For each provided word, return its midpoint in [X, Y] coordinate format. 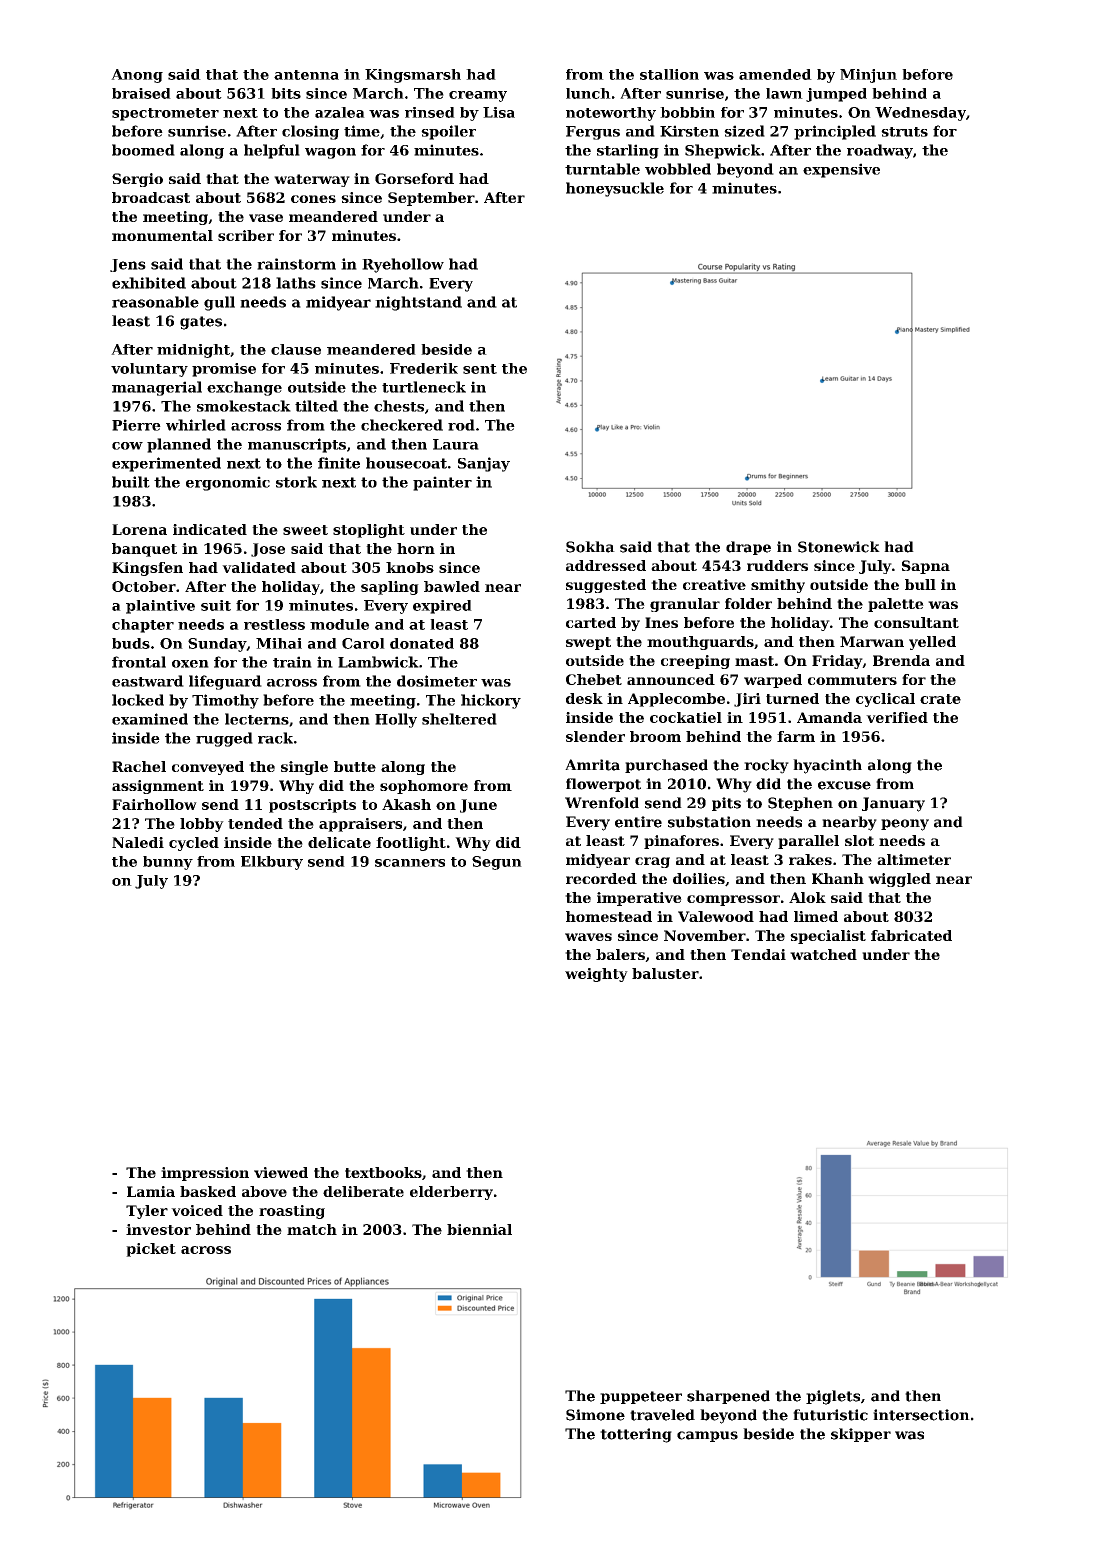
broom [655, 736]
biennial [479, 1229]
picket [151, 1250]
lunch [588, 93]
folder [748, 603]
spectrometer [165, 114]
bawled [452, 586]
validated [259, 567]
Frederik [424, 368]
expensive [841, 170]
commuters [852, 680]
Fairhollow [154, 804]
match [312, 1229]
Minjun [868, 76]
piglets [833, 1397]
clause [296, 349]
